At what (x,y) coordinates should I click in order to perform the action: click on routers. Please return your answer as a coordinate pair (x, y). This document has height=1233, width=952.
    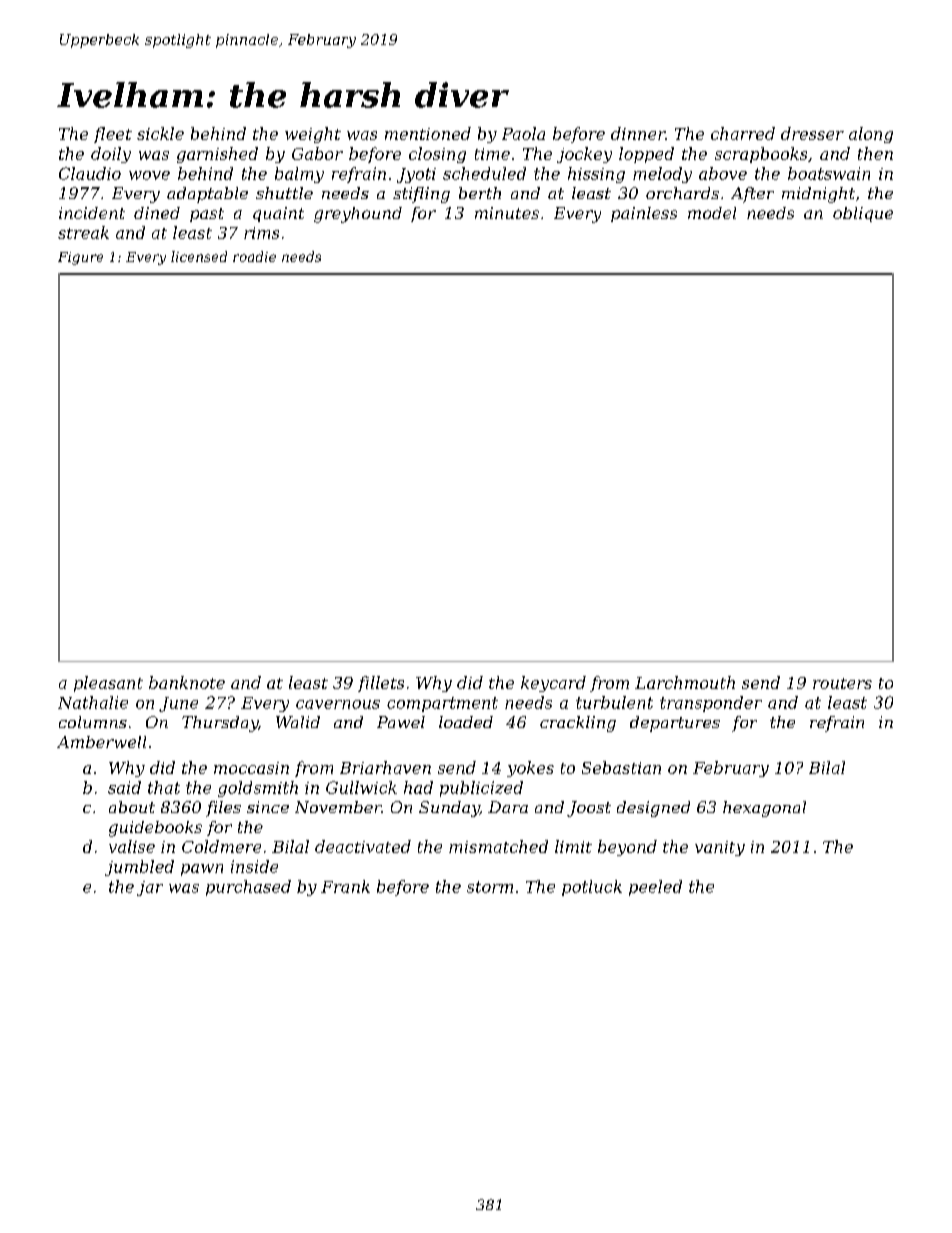
    Looking at the image, I should click on (842, 683).
